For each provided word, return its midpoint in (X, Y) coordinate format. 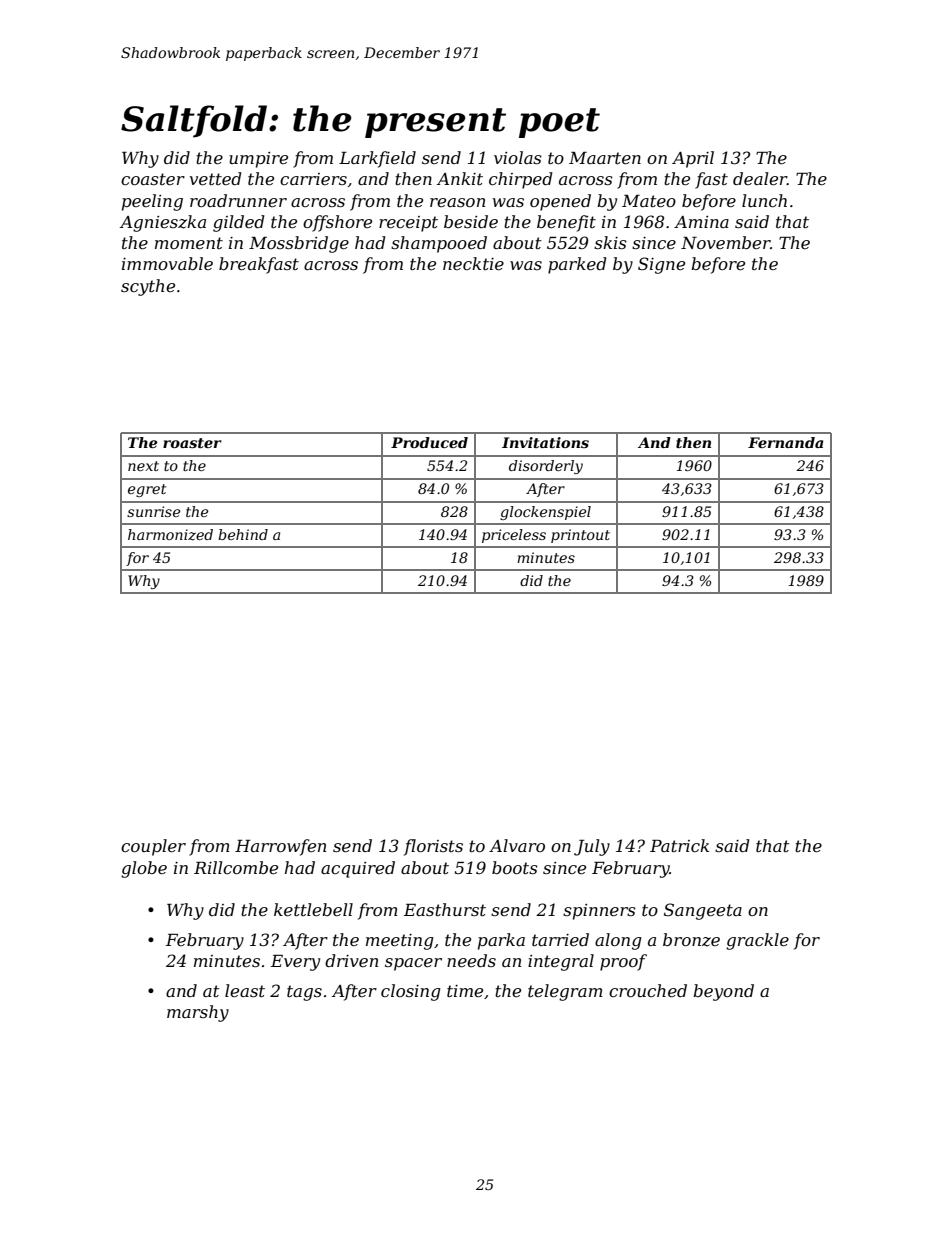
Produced (429, 442)
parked (577, 265)
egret (147, 490)
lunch (764, 200)
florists (433, 847)
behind (243, 534)
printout (580, 536)
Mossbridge (299, 244)
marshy (198, 1013)
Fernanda (785, 442)
